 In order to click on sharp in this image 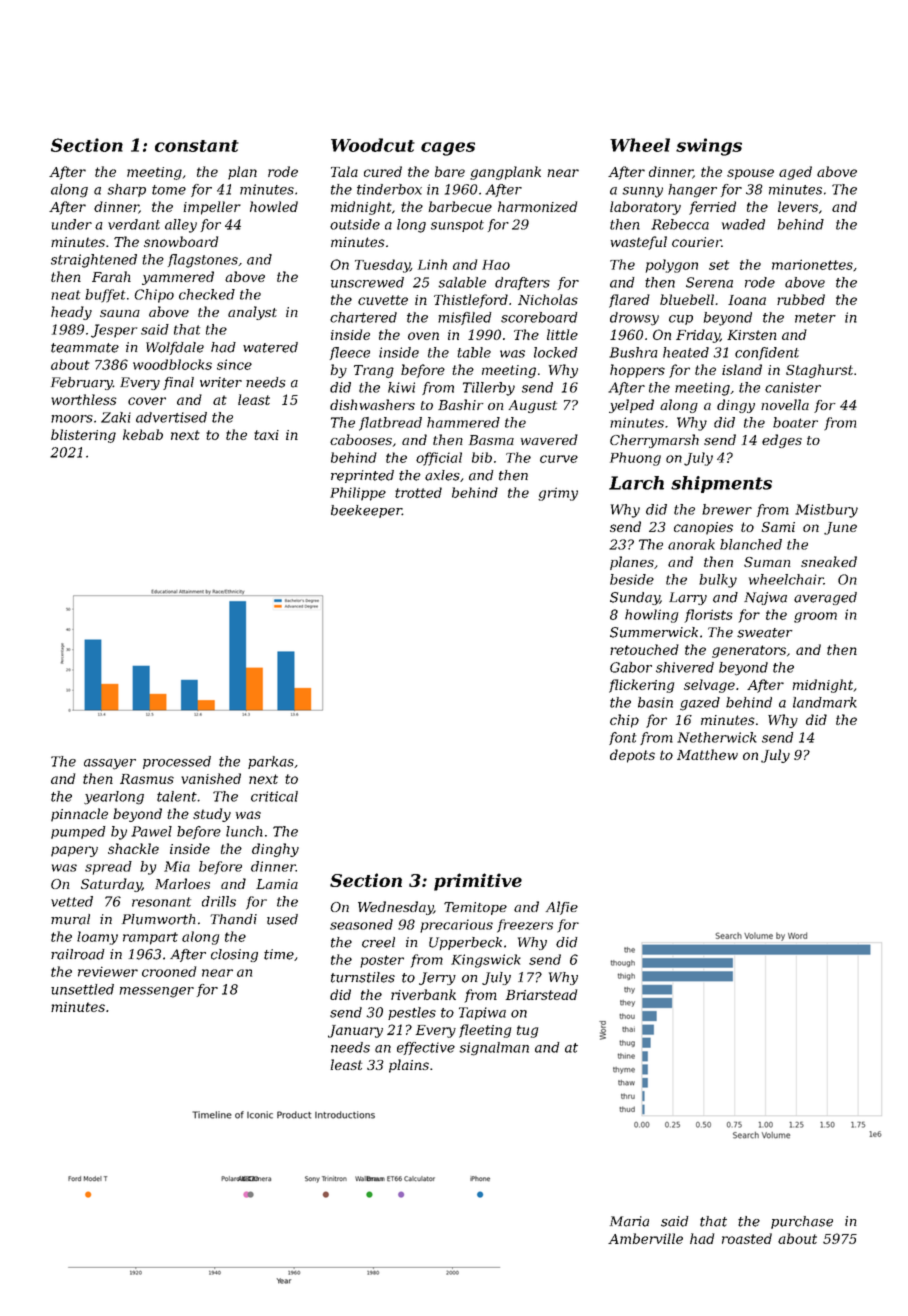, I will do `click(126, 190)`.
